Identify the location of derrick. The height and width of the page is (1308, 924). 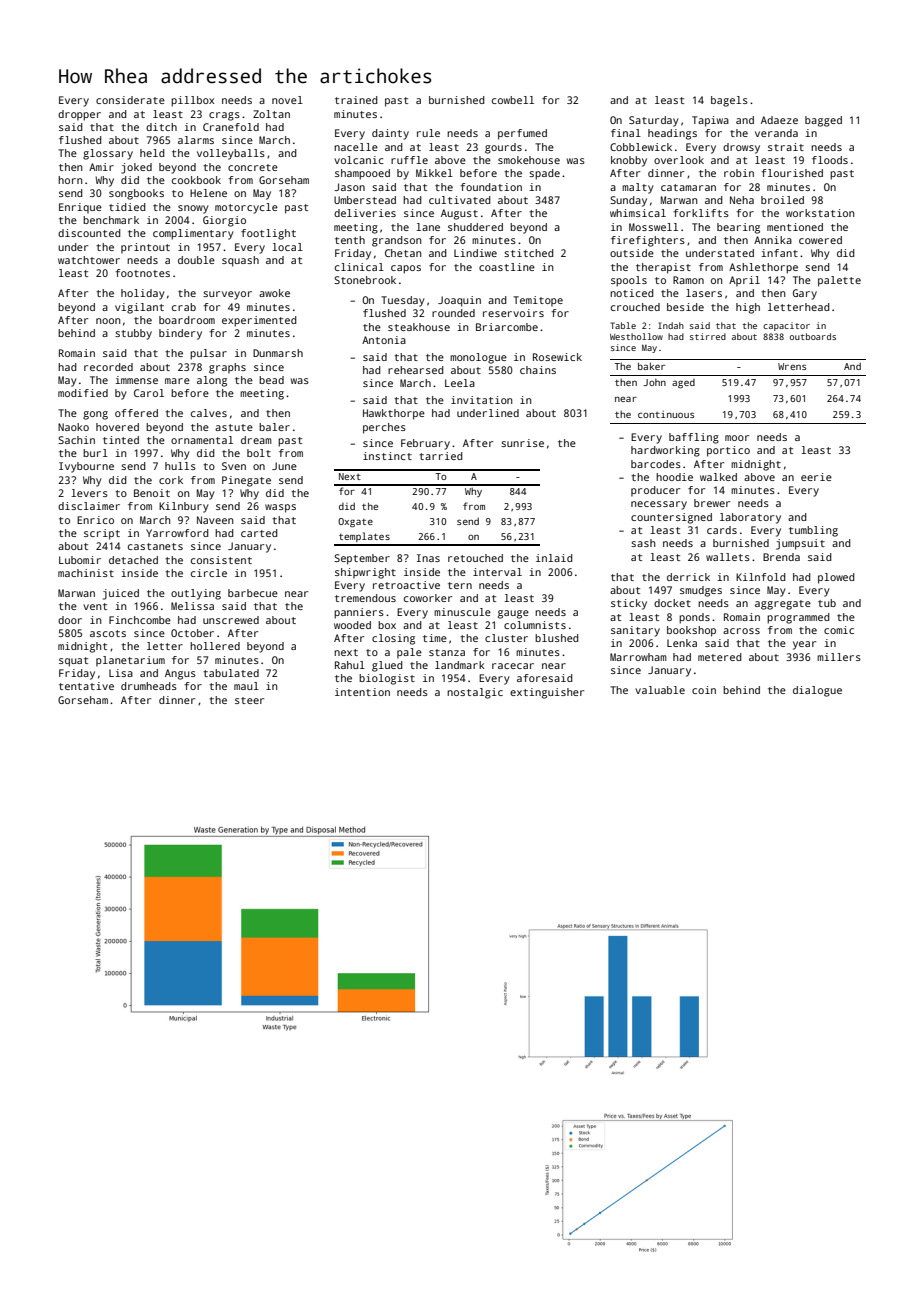
(688, 577).
